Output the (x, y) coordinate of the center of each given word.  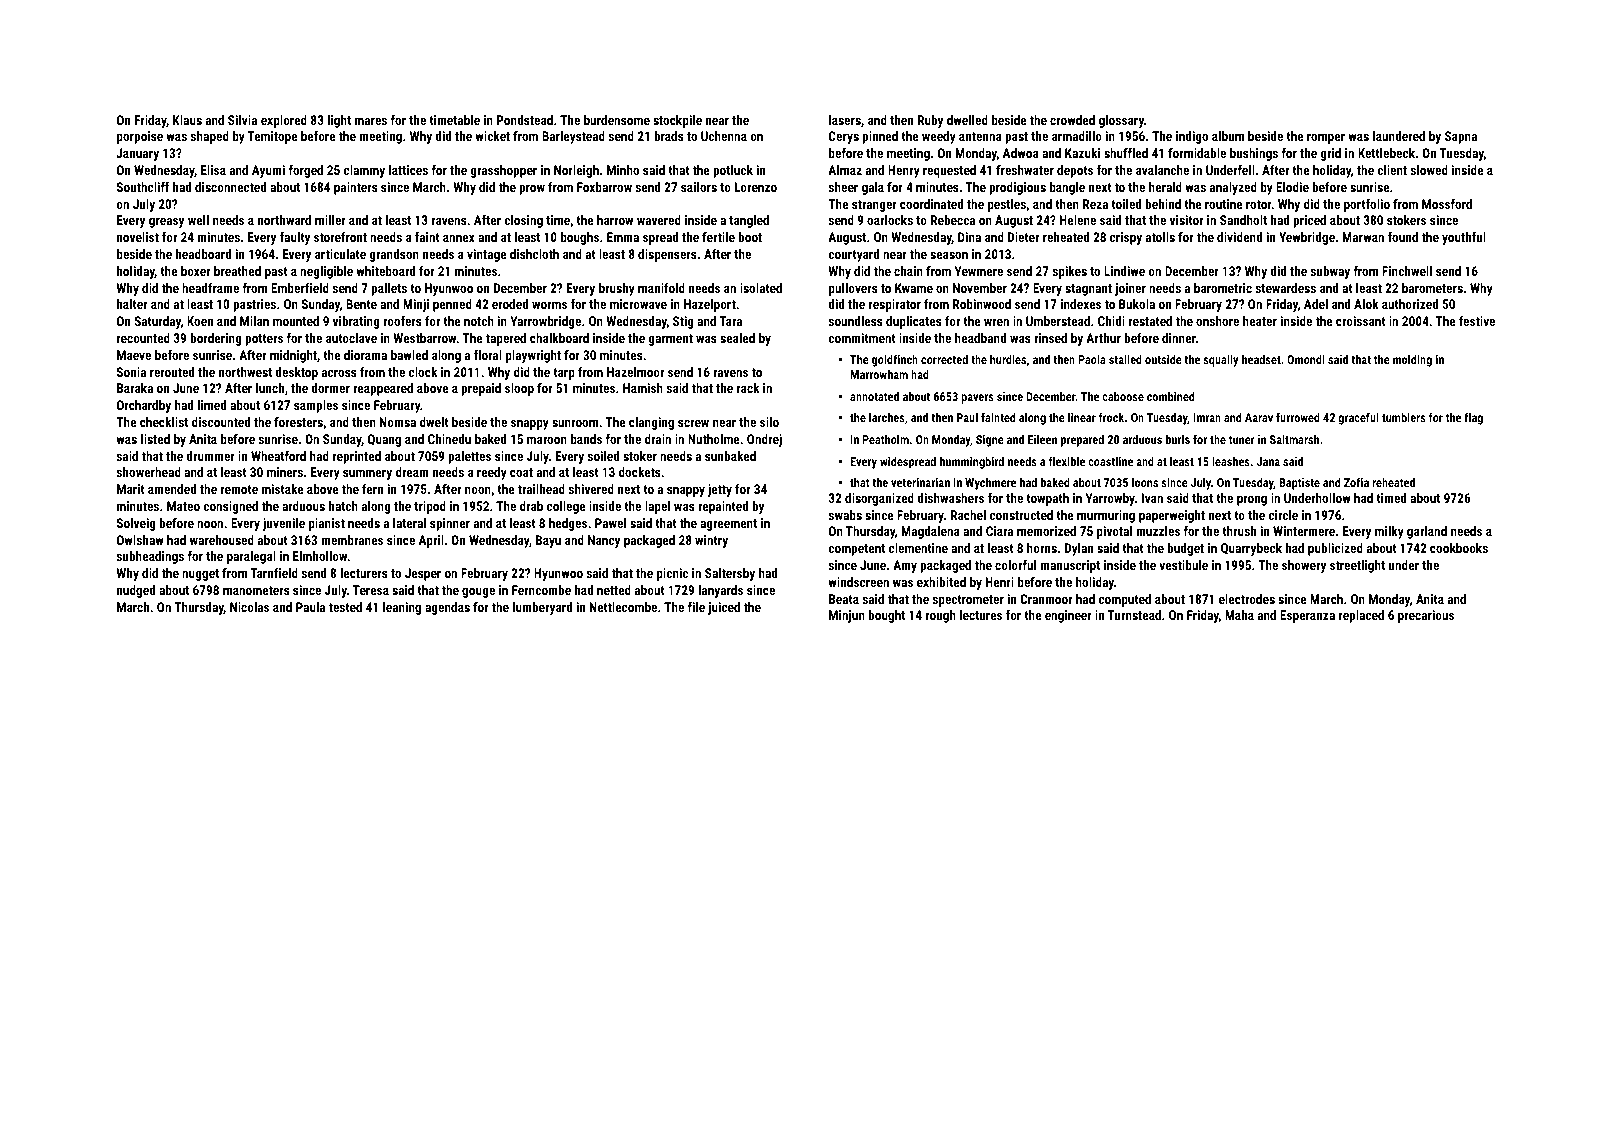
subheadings (150, 557)
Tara (731, 321)
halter (132, 304)
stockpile (677, 121)
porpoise (140, 137)
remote (239, 489)
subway (1330, 272)
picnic (672, 574)
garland (1427, 532)
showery (1304, 566)
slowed (1429, 170)
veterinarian (920, 482)
